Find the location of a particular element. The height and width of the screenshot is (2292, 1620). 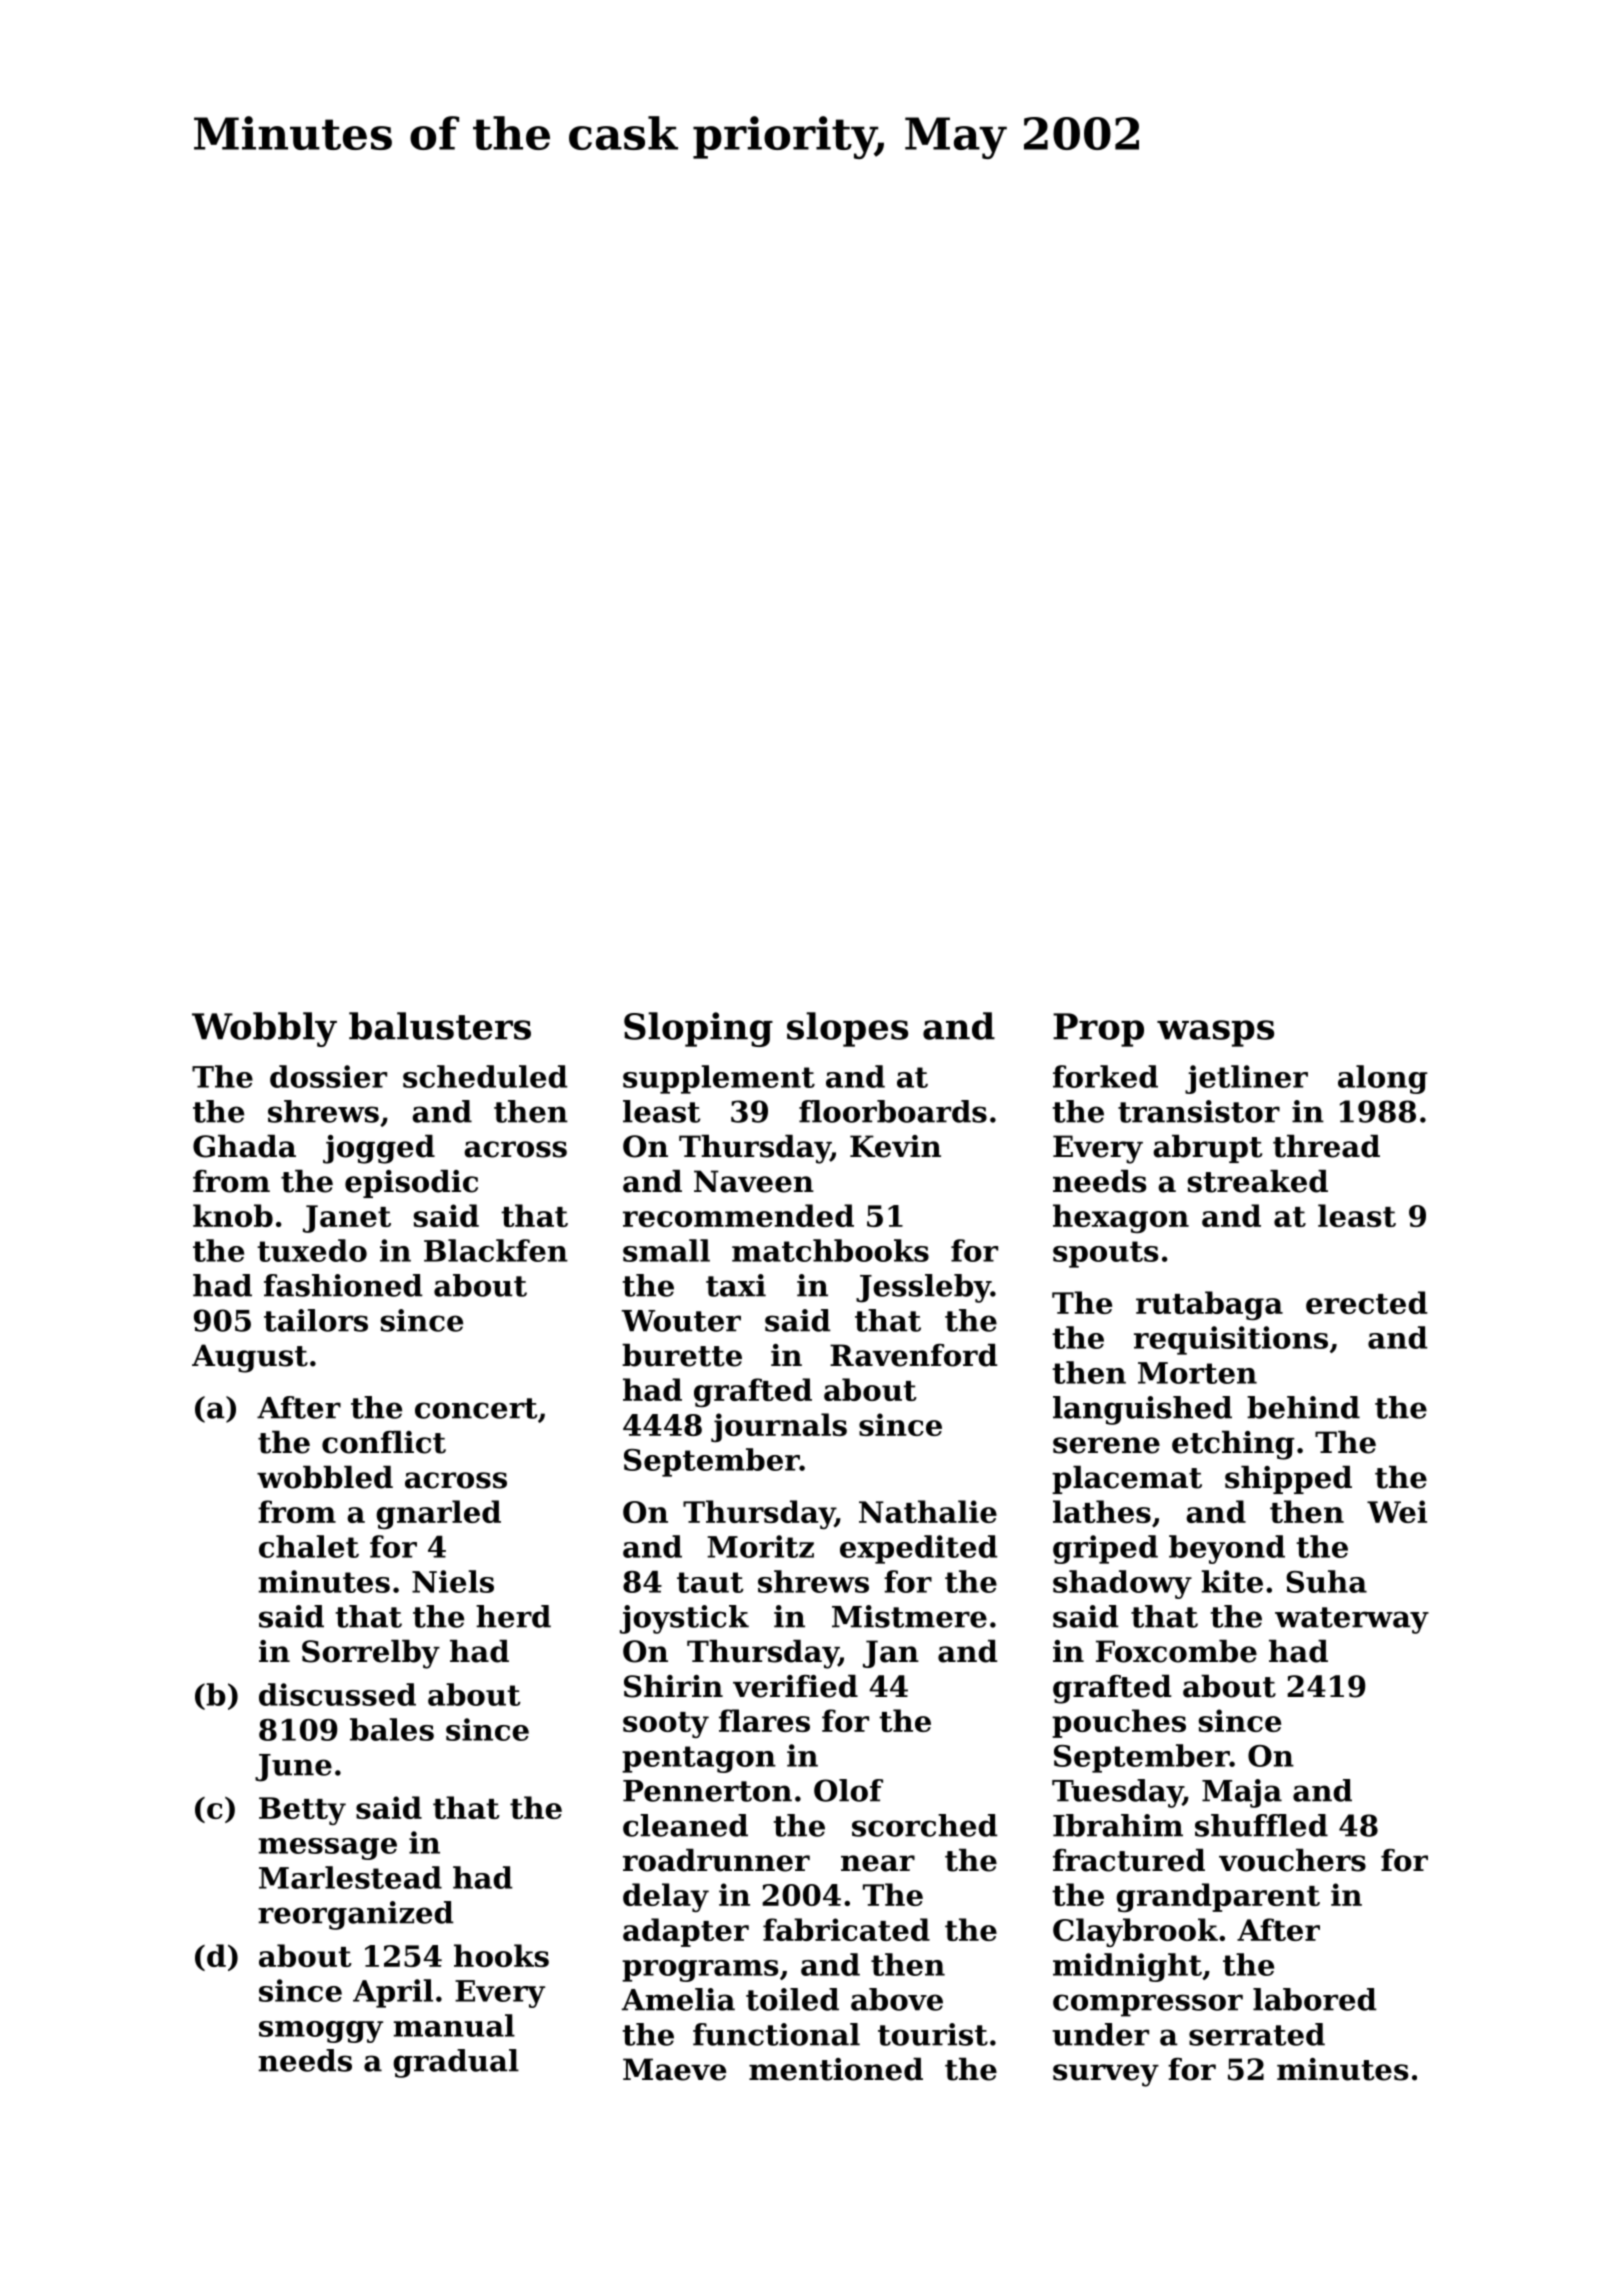

reorganized is located at coordinates (356, 1915).
